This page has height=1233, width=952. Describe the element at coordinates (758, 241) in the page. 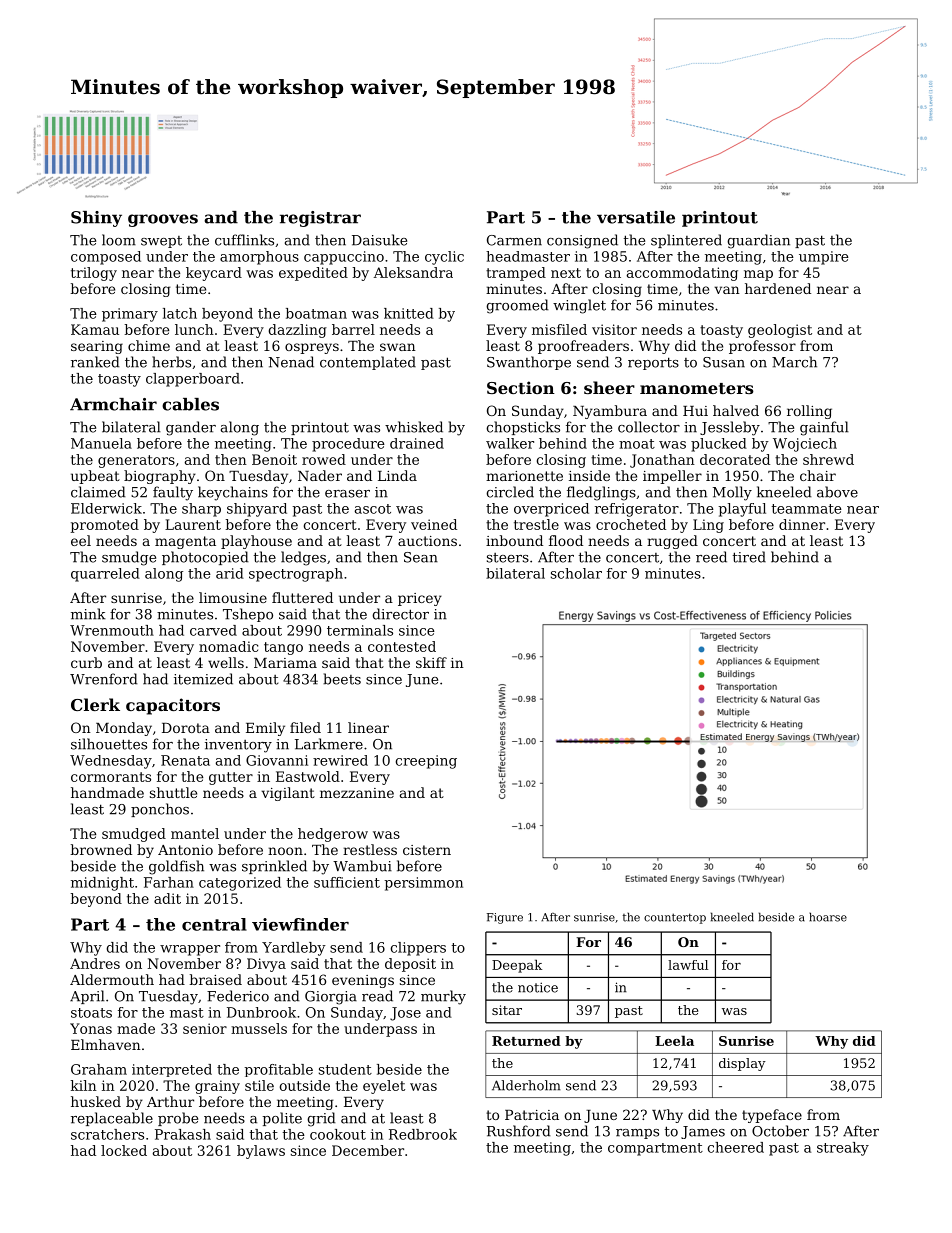

I see `guardian` at that location.
